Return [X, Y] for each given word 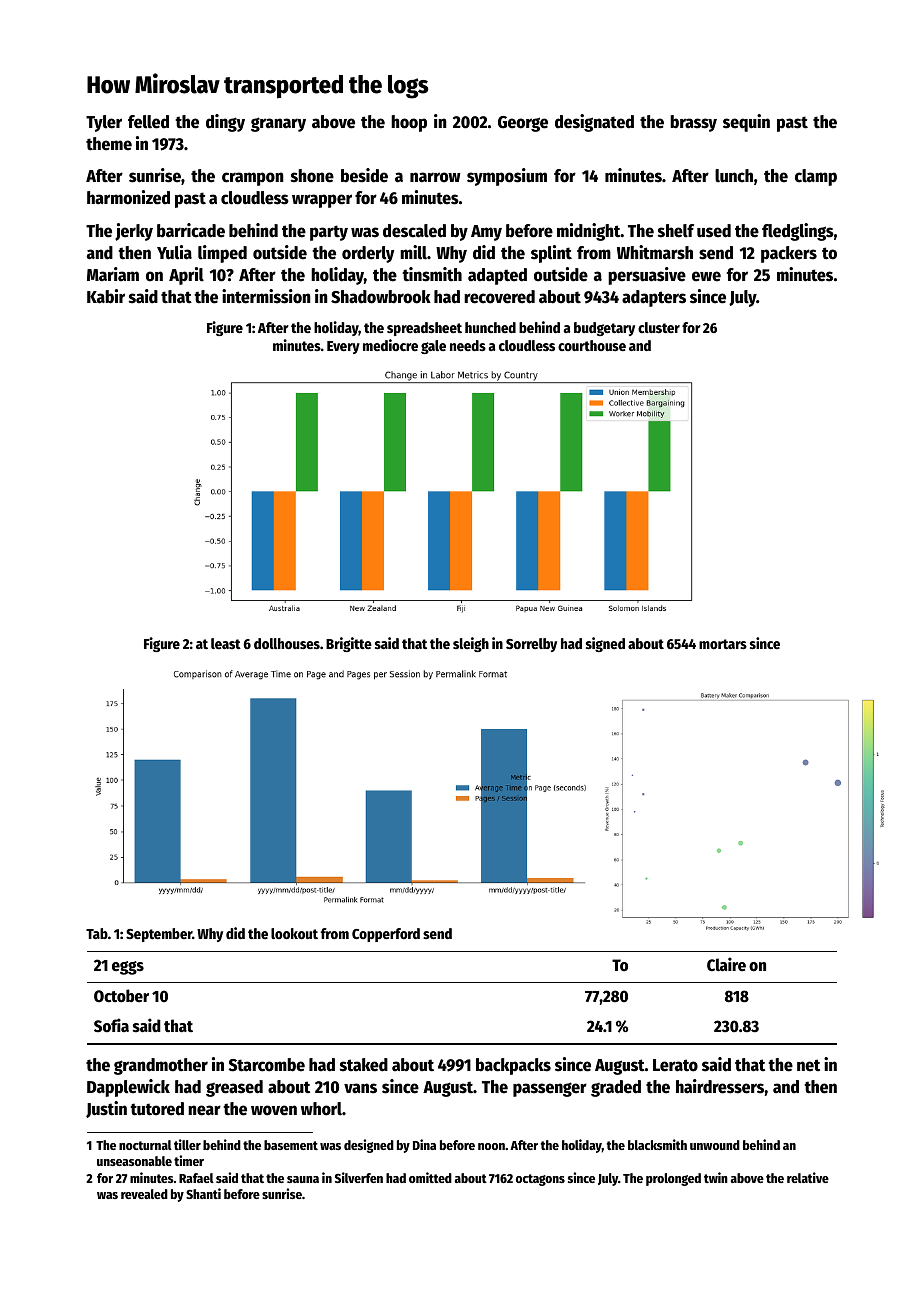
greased [234, 1088]
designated [594, 123]
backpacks [513, 1066]
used [714, 231]
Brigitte [349, 644]
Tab [97, 933]
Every [343, 347]
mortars [723, 644]
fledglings [798, 232]
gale [433, 347]
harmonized [128, 197]
